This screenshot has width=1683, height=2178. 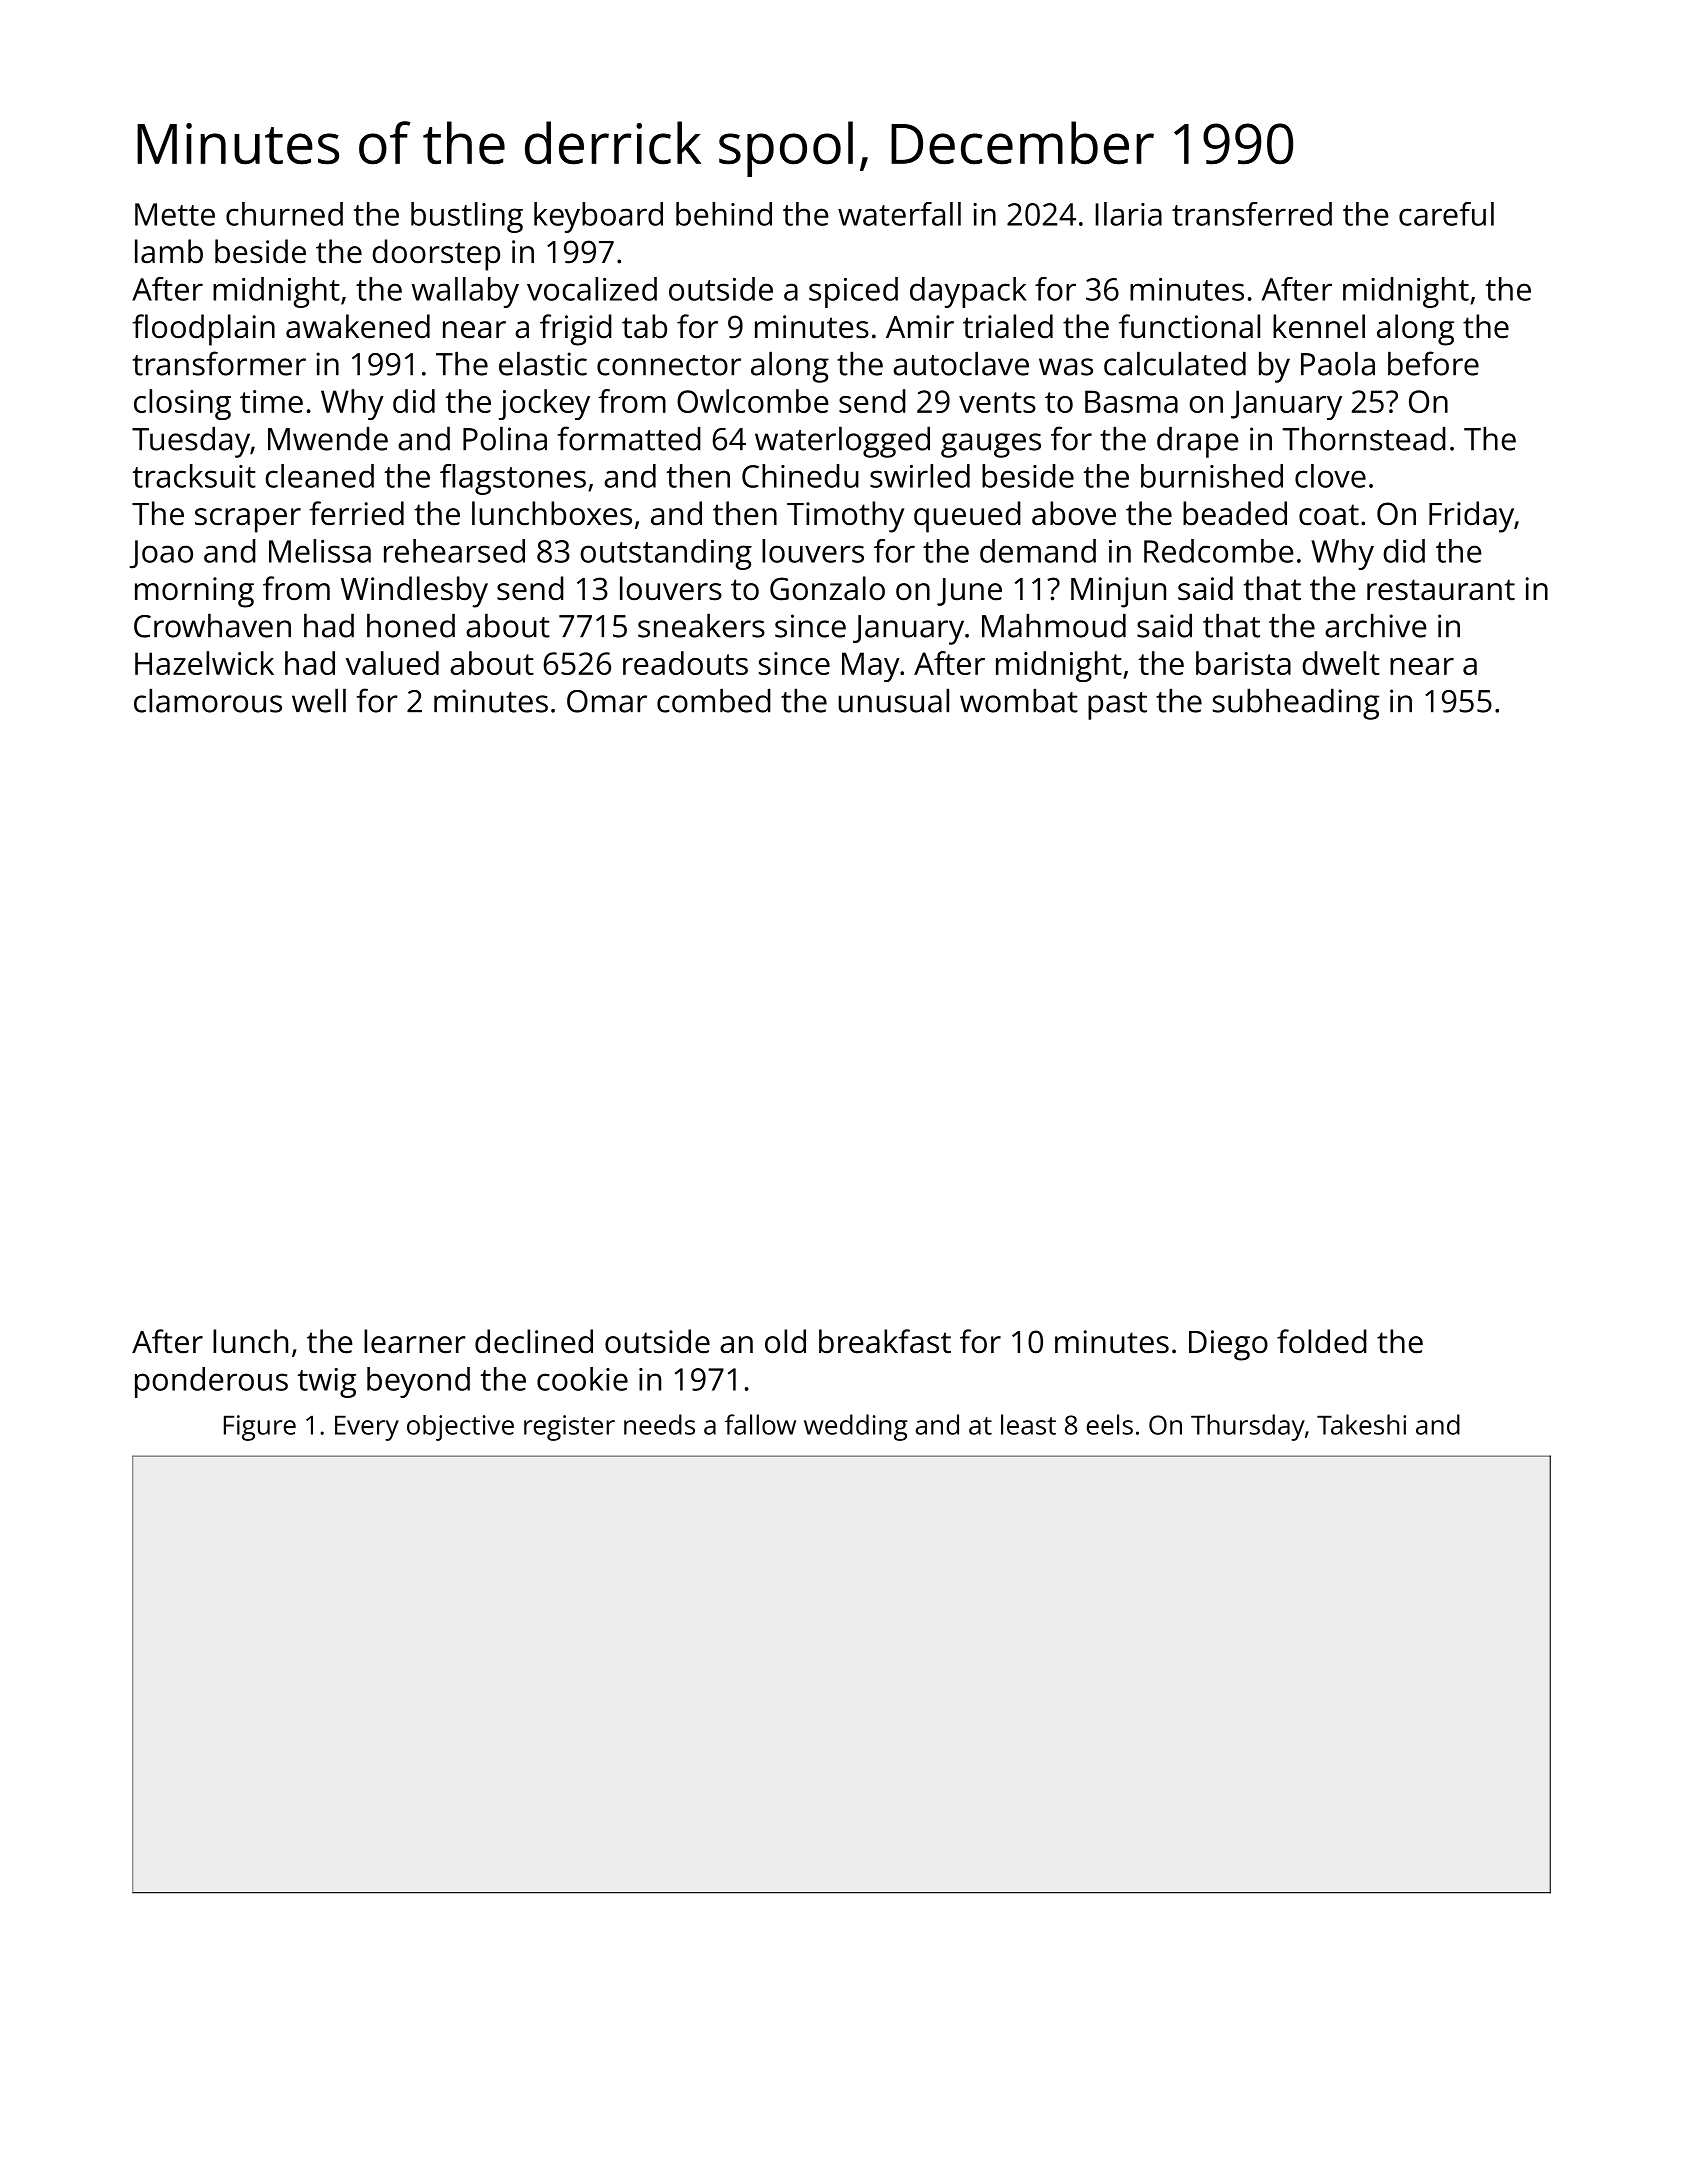 I want to click on breakfast, so click(x=885, y=1341).
